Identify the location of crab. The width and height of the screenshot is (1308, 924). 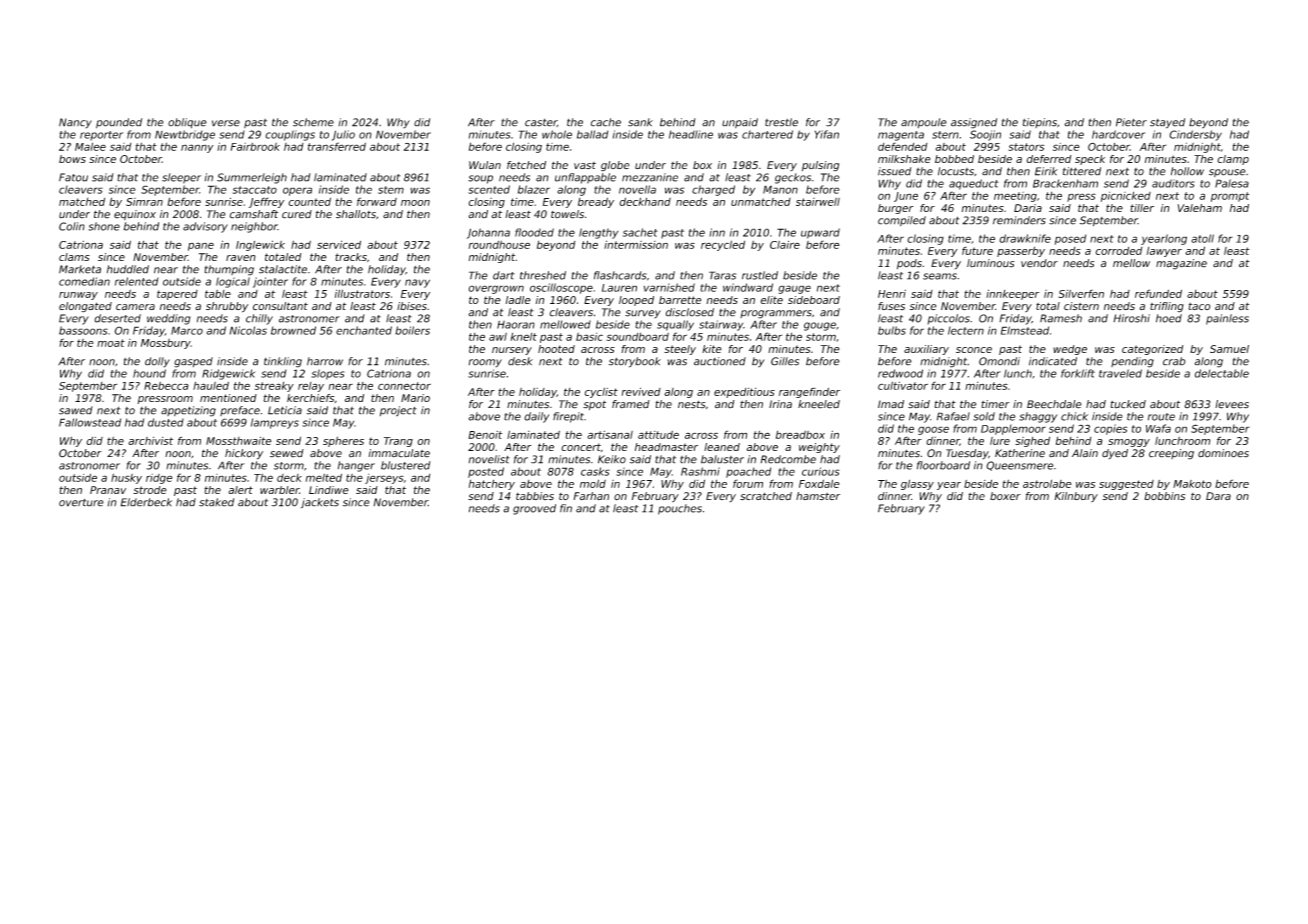
(1174, 361).
